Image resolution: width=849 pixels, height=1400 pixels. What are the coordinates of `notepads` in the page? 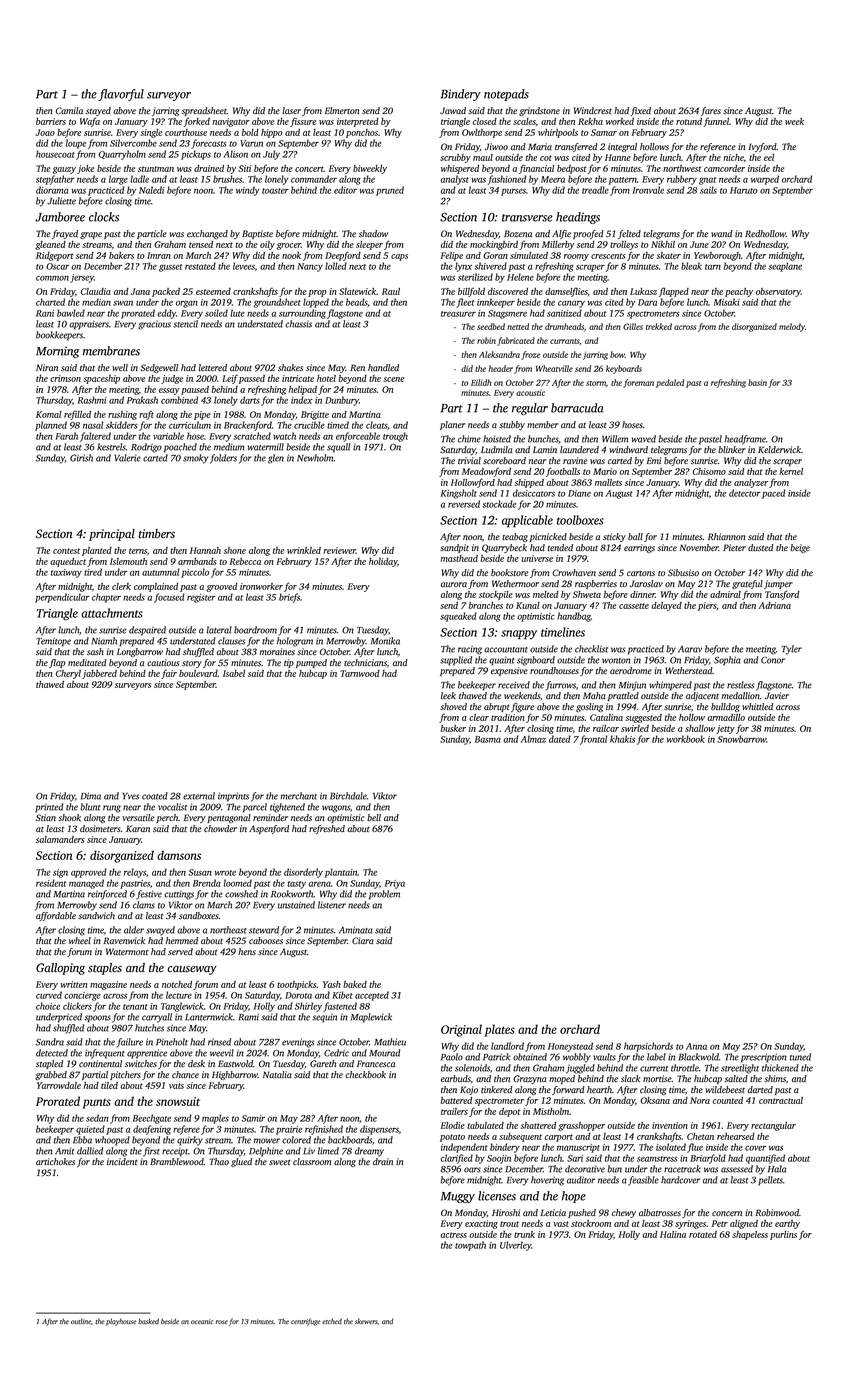 It's located at (506, 95).
